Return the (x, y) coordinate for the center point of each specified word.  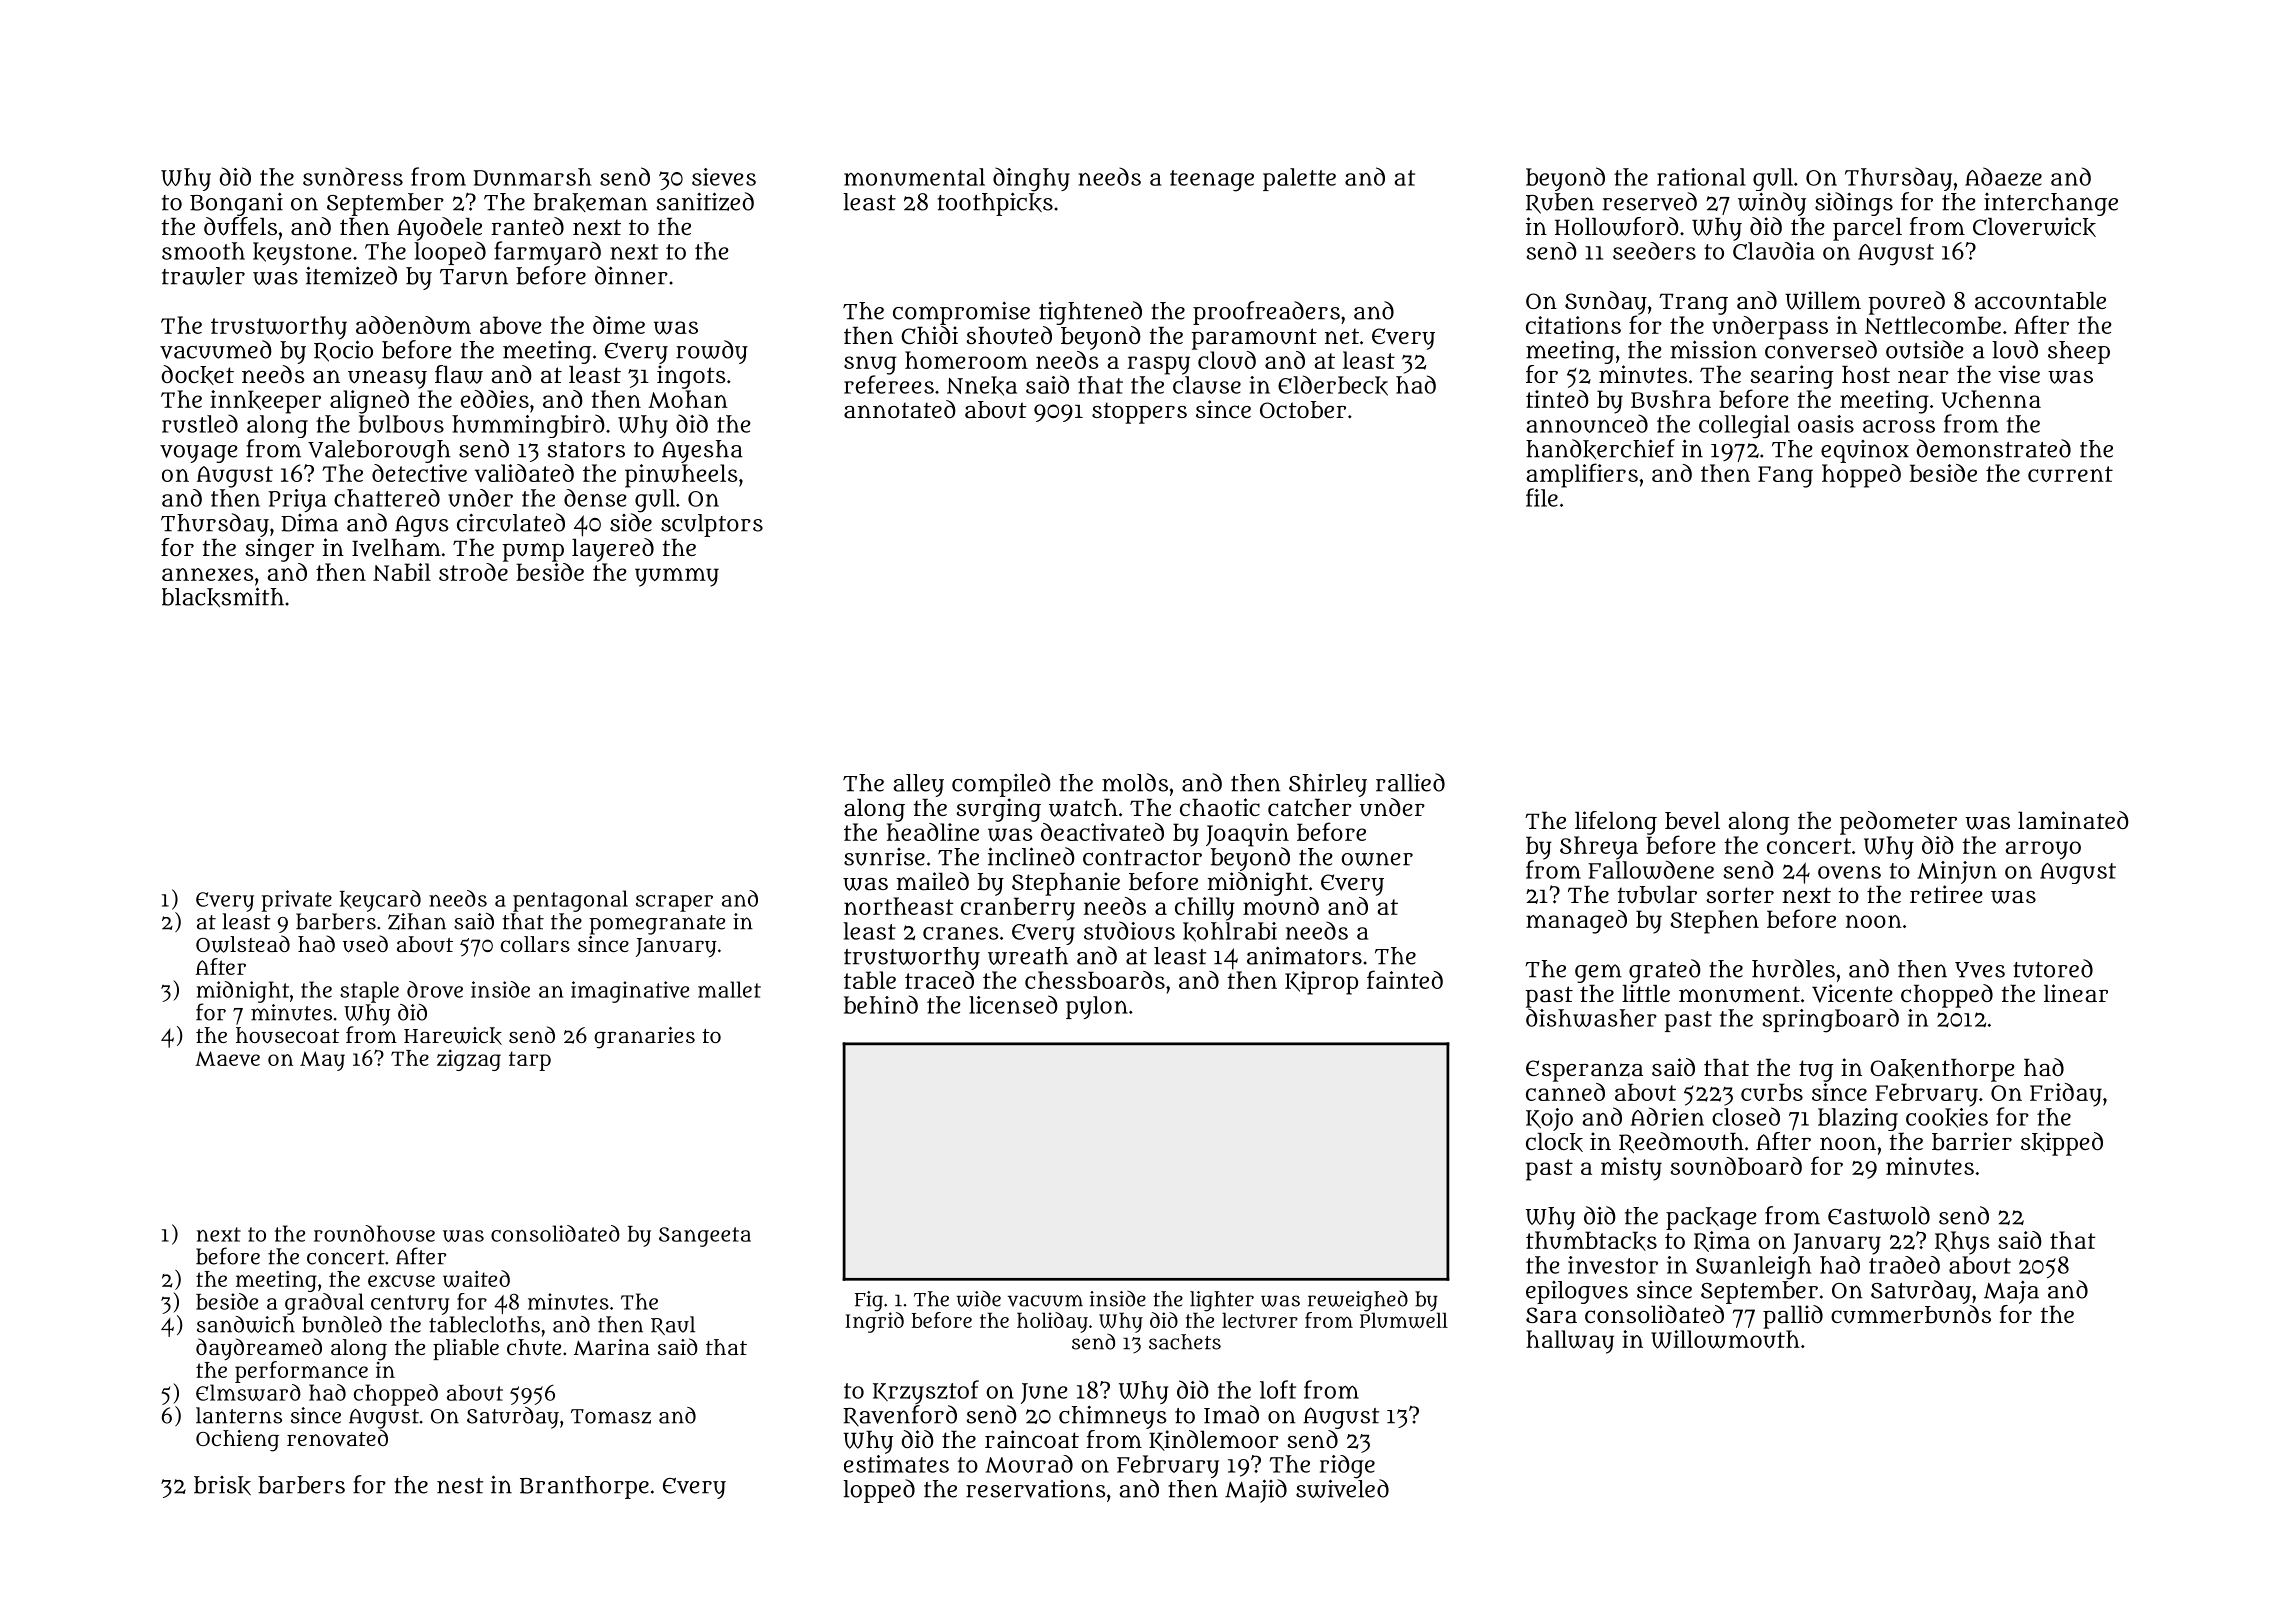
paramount (1254, 339)
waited (476, 1279)
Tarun (474, 277)
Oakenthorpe (1942, 1070)
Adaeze (2003, 176)
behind (881, 1004)
